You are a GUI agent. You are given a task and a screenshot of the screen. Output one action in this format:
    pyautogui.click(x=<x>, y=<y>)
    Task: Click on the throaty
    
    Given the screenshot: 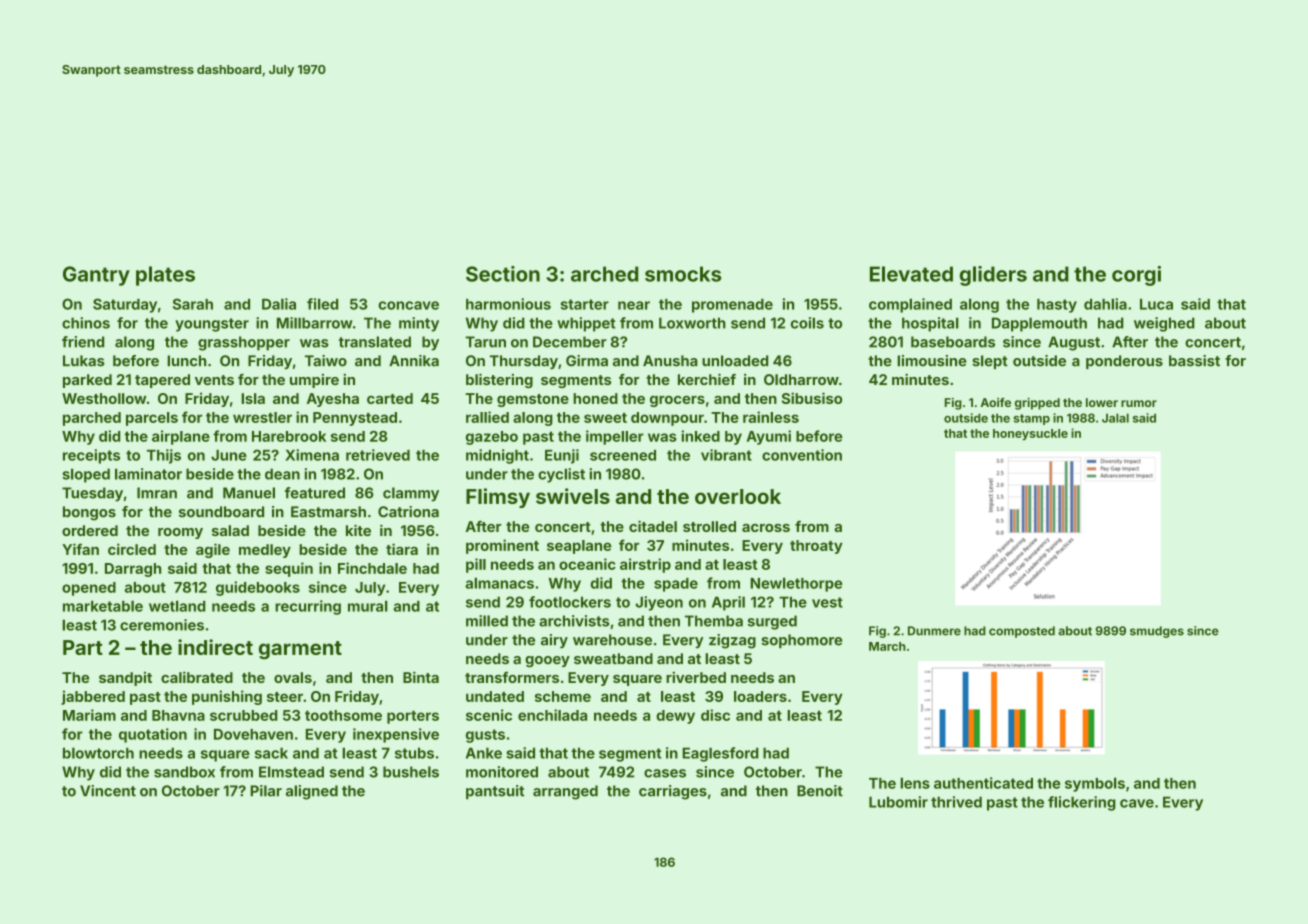 What is the action you would take?
    pyautogui.click(x=816, y=547)
